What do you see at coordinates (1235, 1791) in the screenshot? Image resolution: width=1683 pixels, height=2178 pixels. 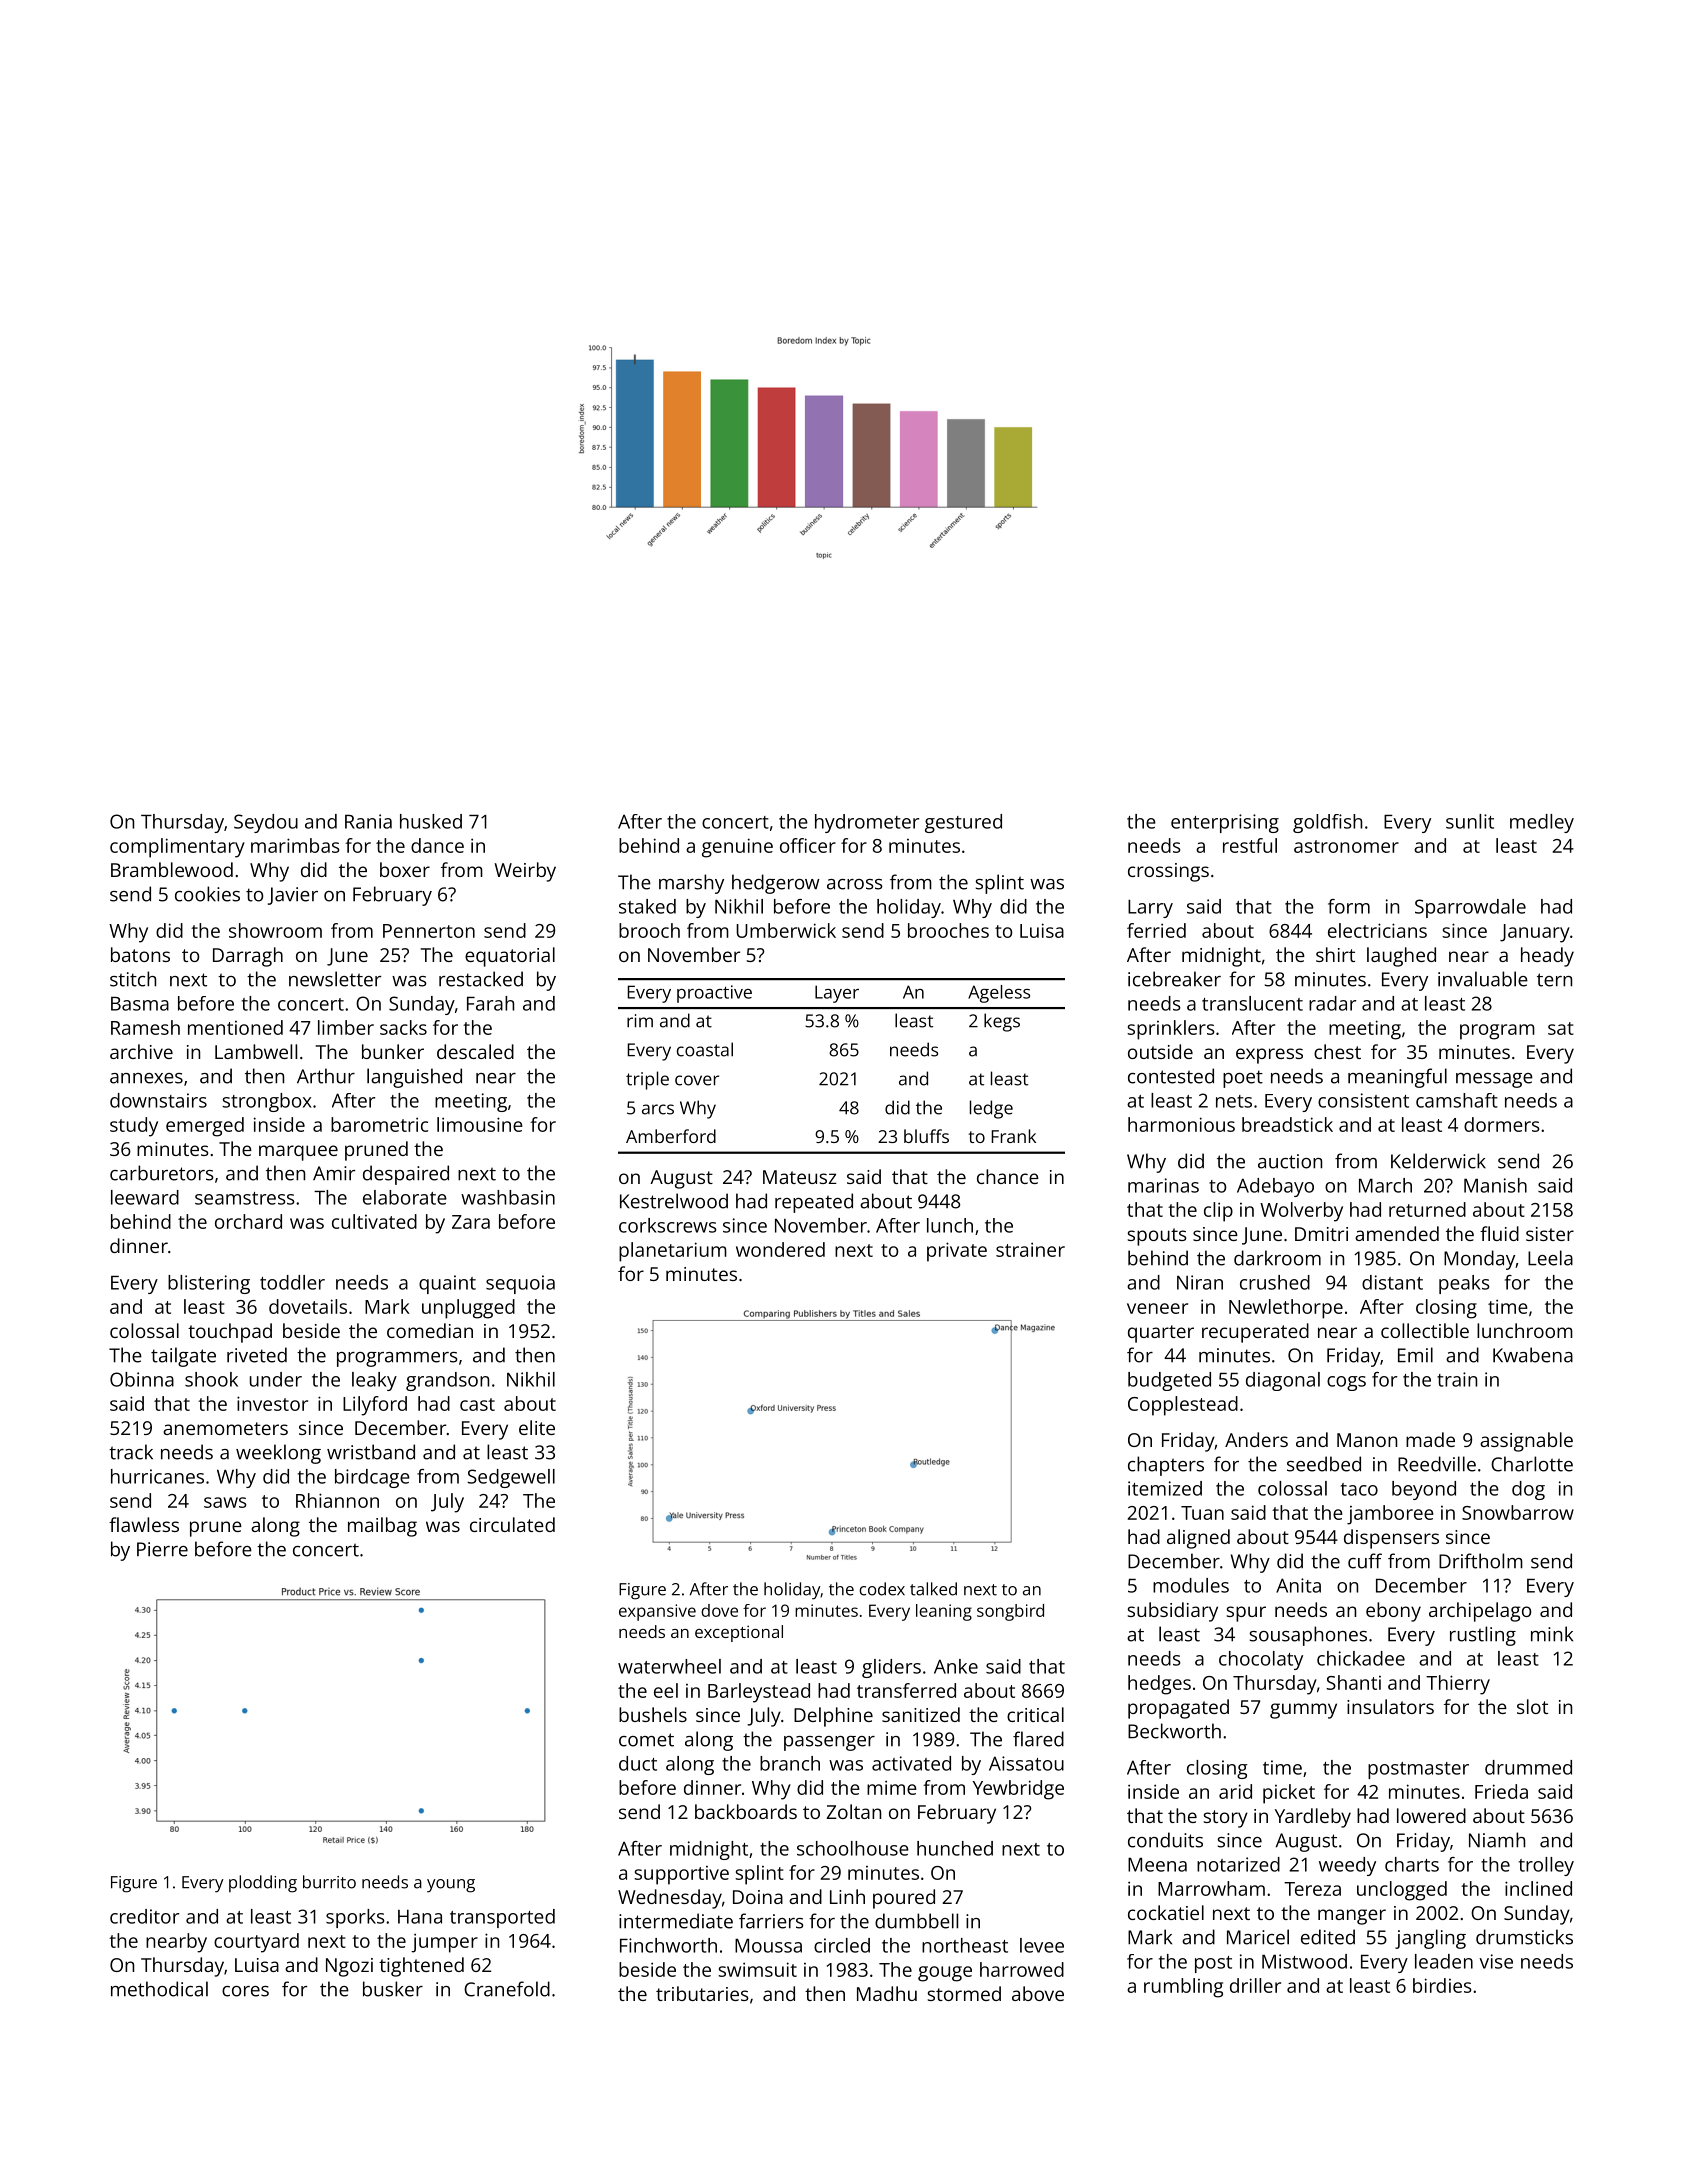 I see `arid` at bounding box center [1235, 1791].
